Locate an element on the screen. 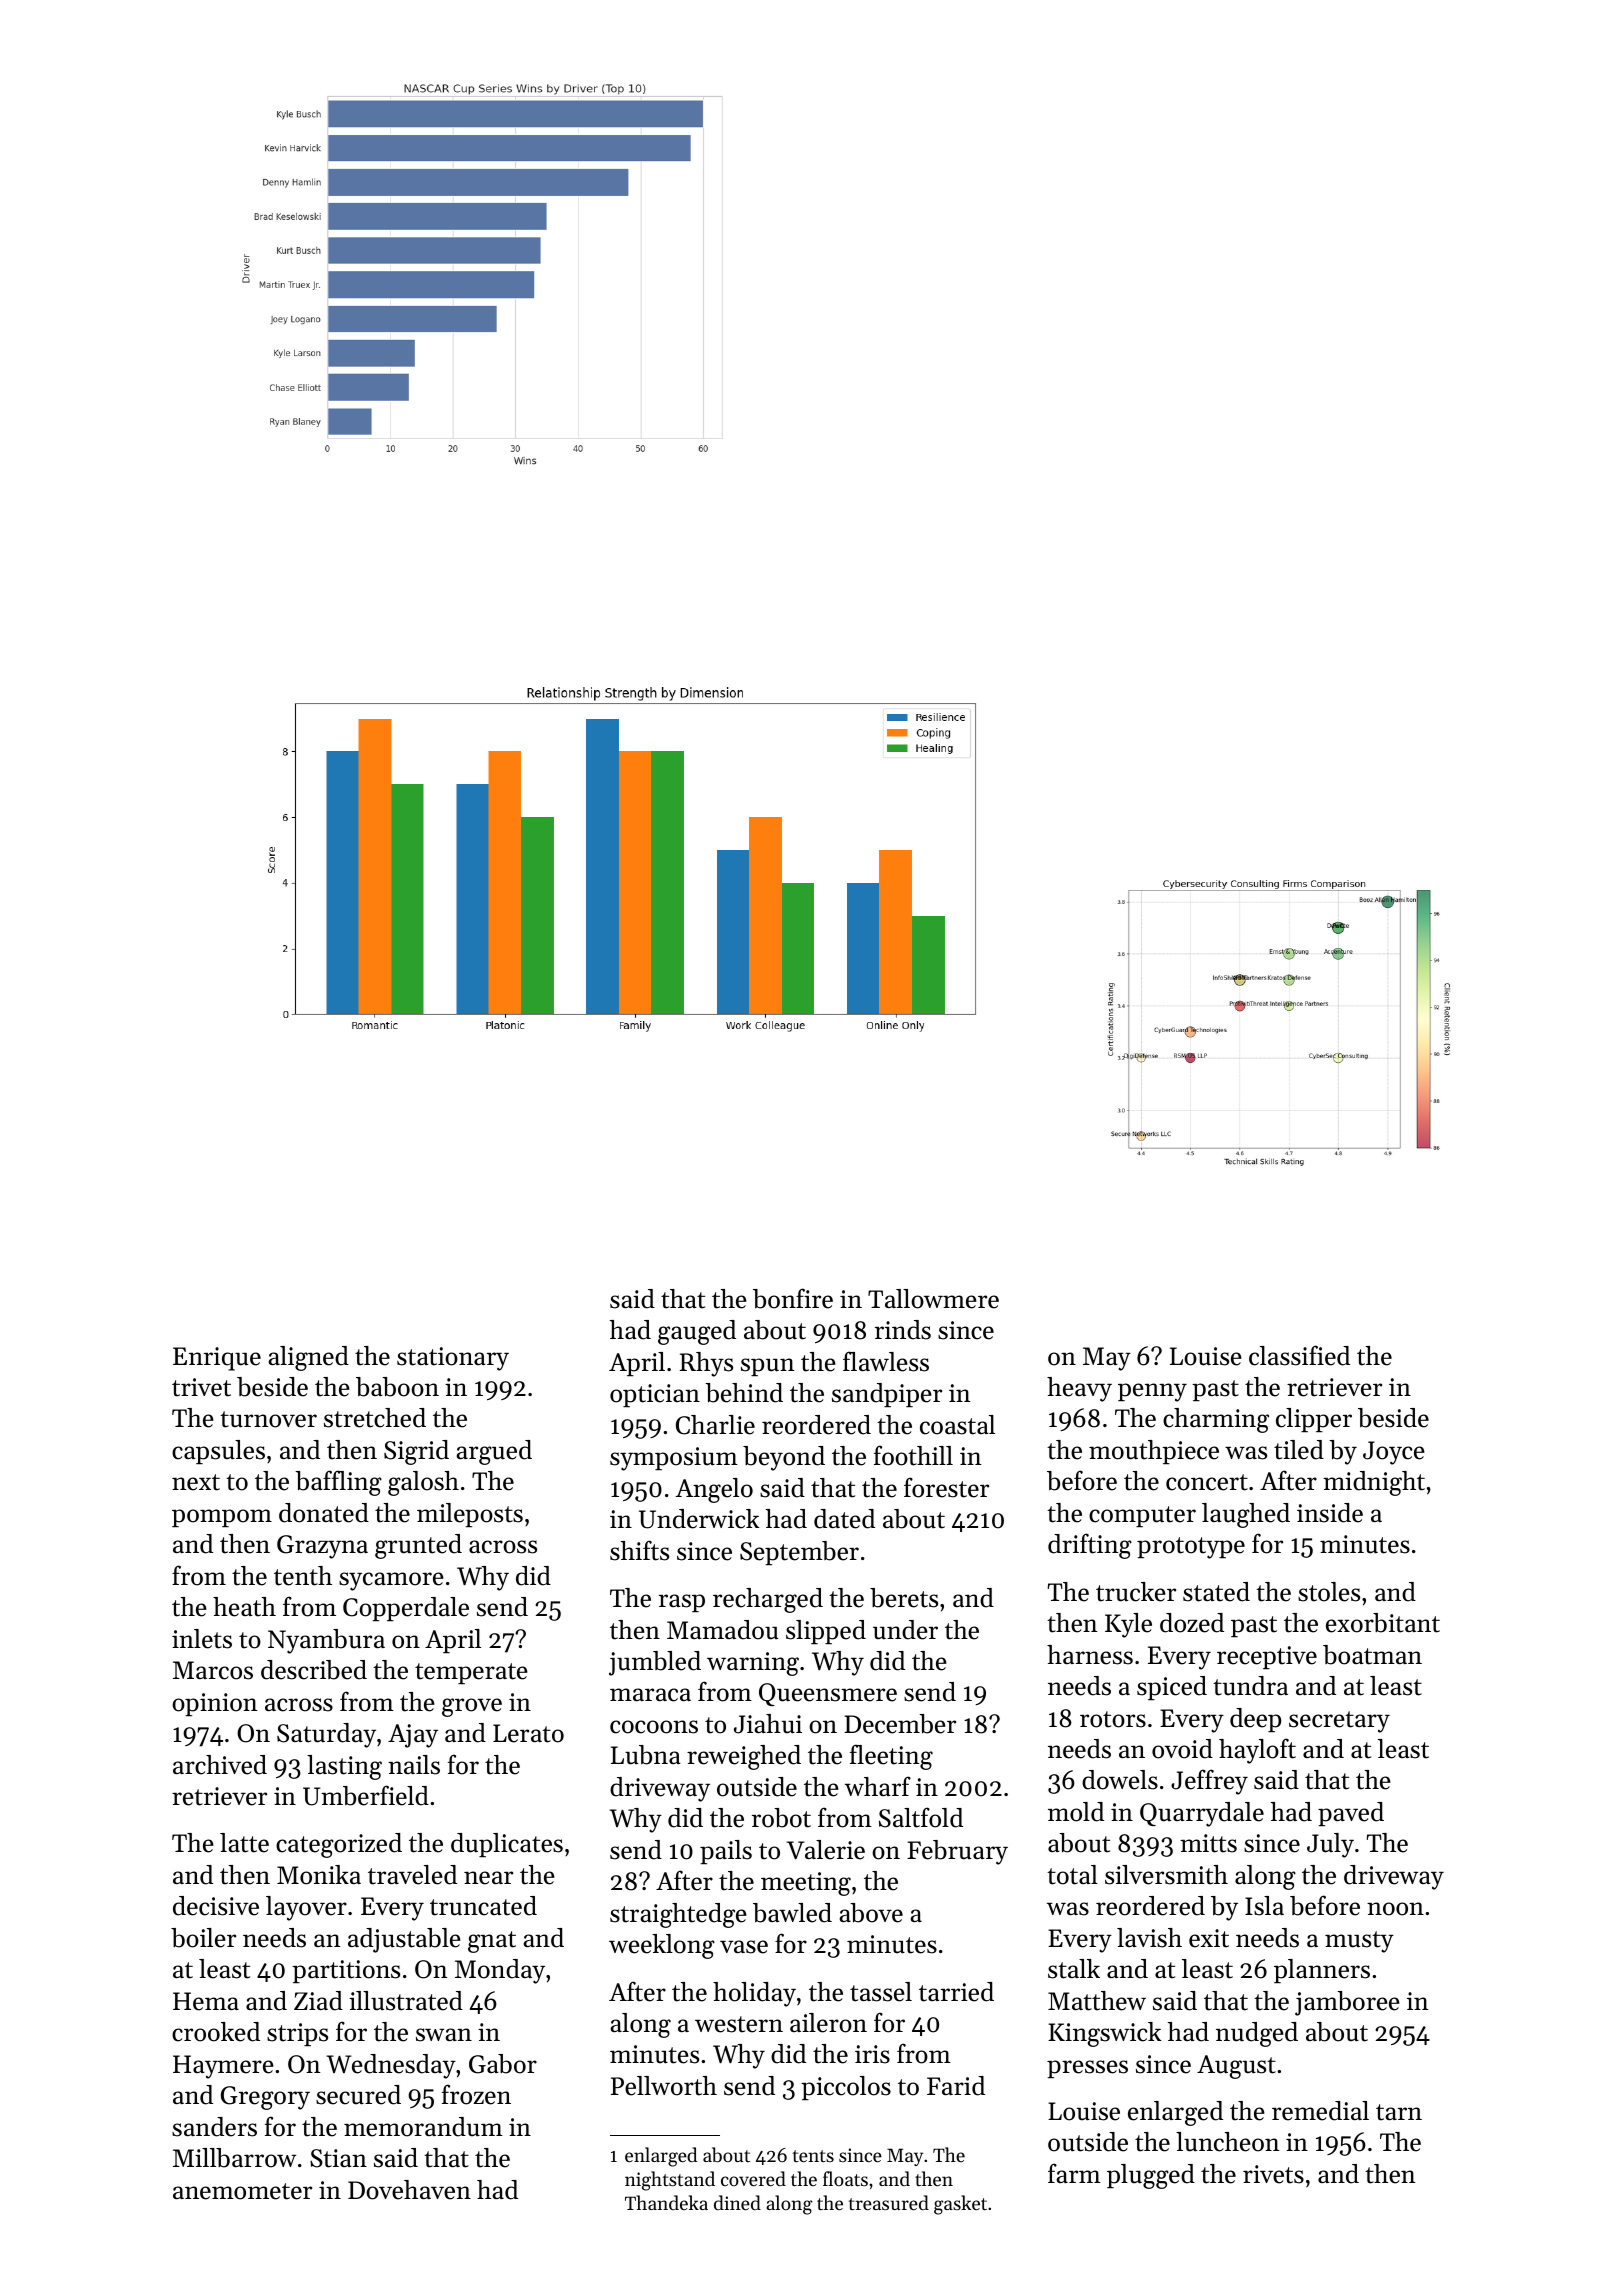  treasured is located at coordinates (889, 2202).
